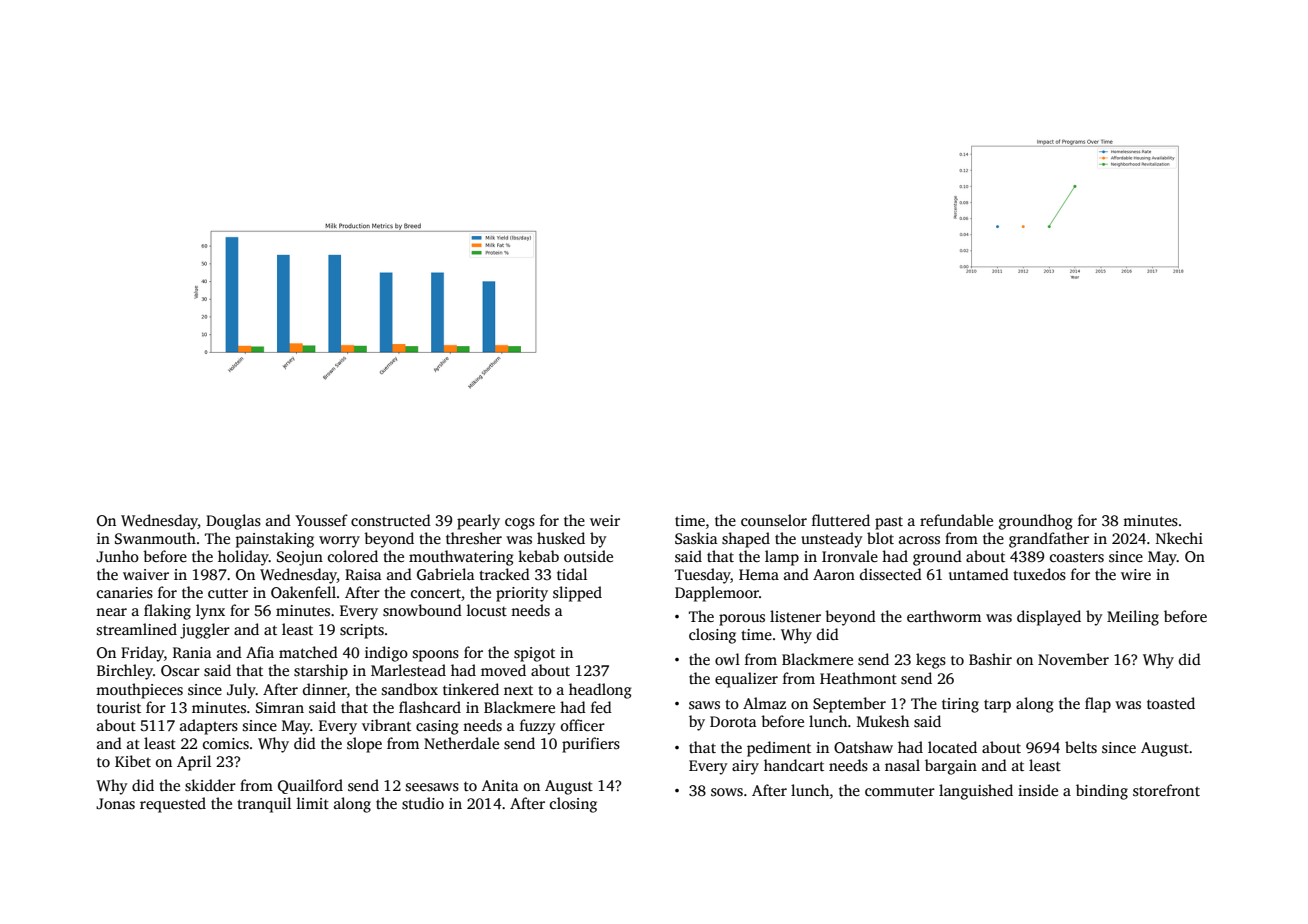 The height and width of the screenshot is (924, 1308). Describe the element at coordinates (264, 805) in the screenshot. I see `tranquil` at that location.
